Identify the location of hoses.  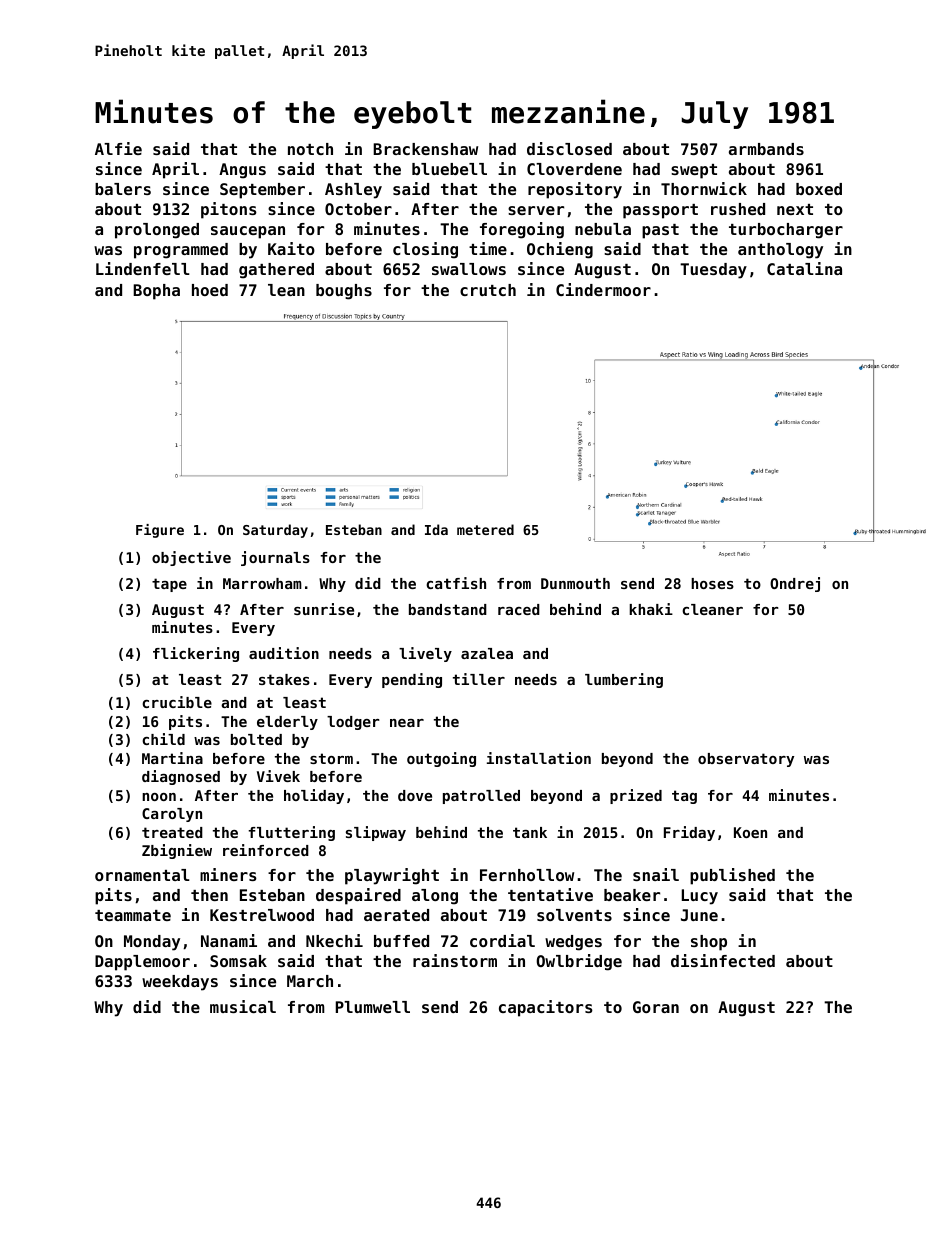
(712, 583).
